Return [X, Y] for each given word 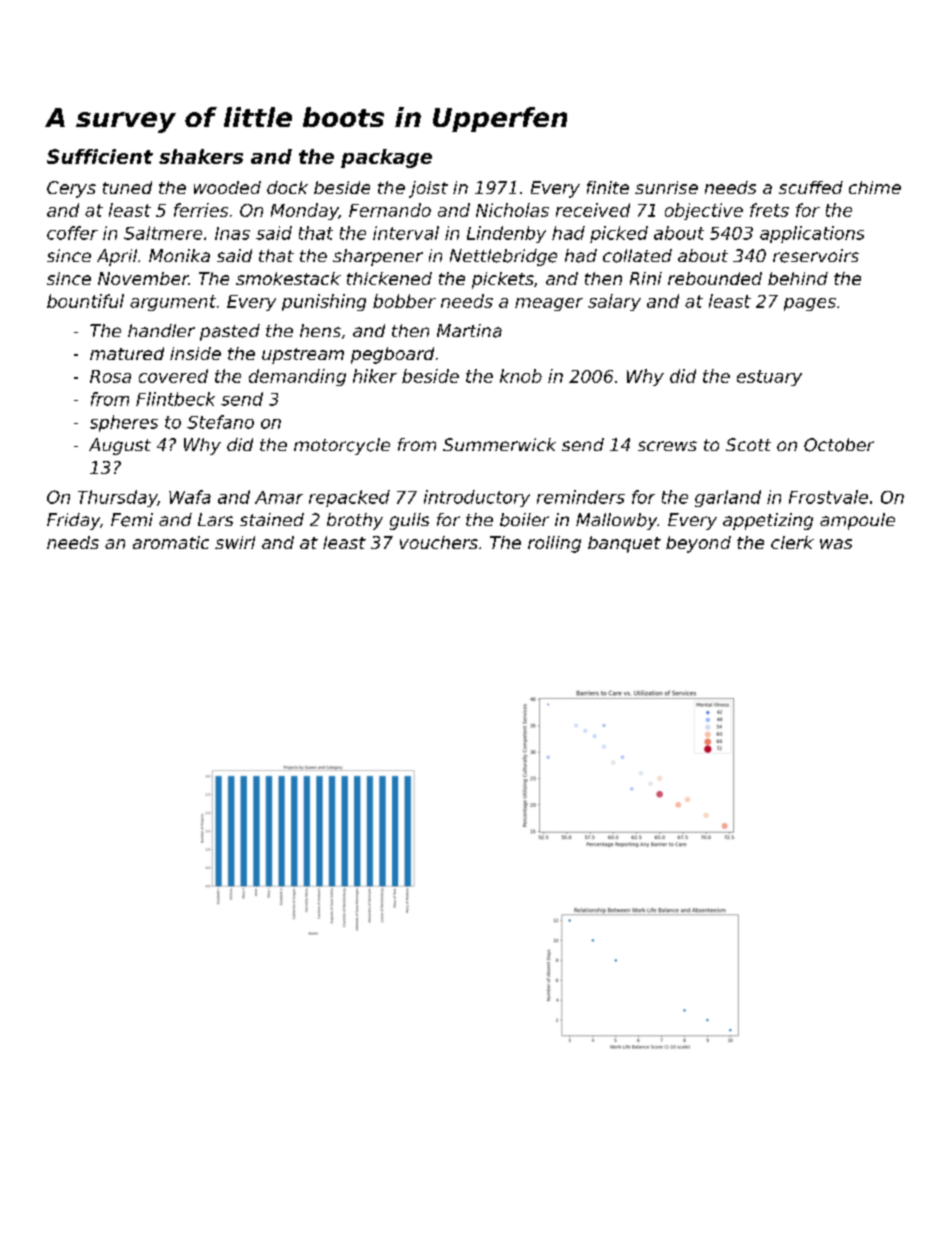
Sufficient [100, 156]
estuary [769, 378]
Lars [215, 519]
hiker [375, 376]
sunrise [666, 187]
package [386, 158]
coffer [72, 233]
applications [812, 234]
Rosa [110, 376]
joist [428, 189]
